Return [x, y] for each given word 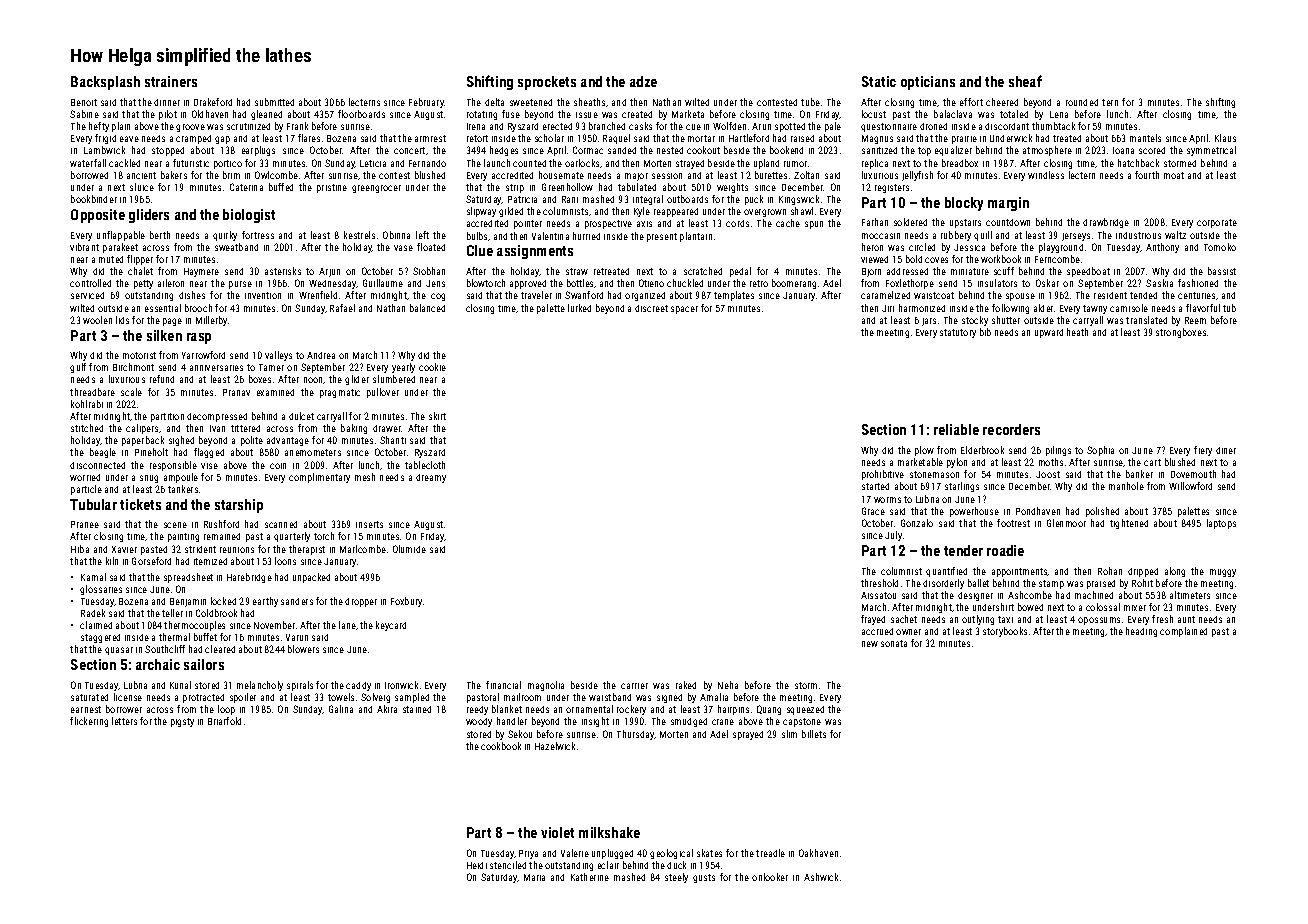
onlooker [770, 877]
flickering [89, 722]
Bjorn [871, 272]
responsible [173, 466]
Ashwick [821, 877]
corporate [1217, 223]
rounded [1082, 102]
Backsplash [105, 83]
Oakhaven [818, 853]
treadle [770, 853]
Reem [1195, 320]
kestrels [359, 235]
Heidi [477, 865]
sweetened [531, 102]
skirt [437, 416]
